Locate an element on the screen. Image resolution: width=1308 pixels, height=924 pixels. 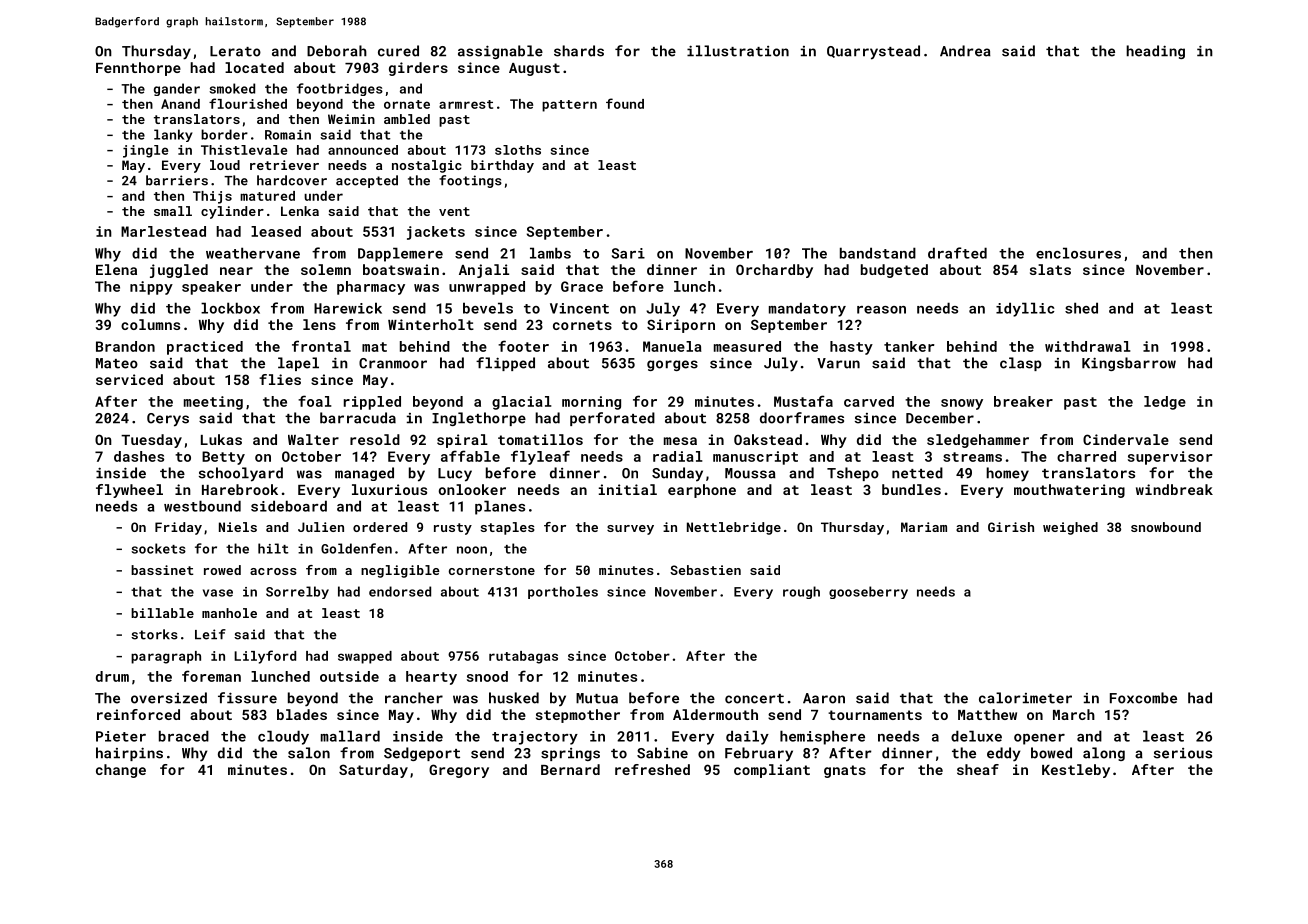
salon is located at coordinates (309, 753).
